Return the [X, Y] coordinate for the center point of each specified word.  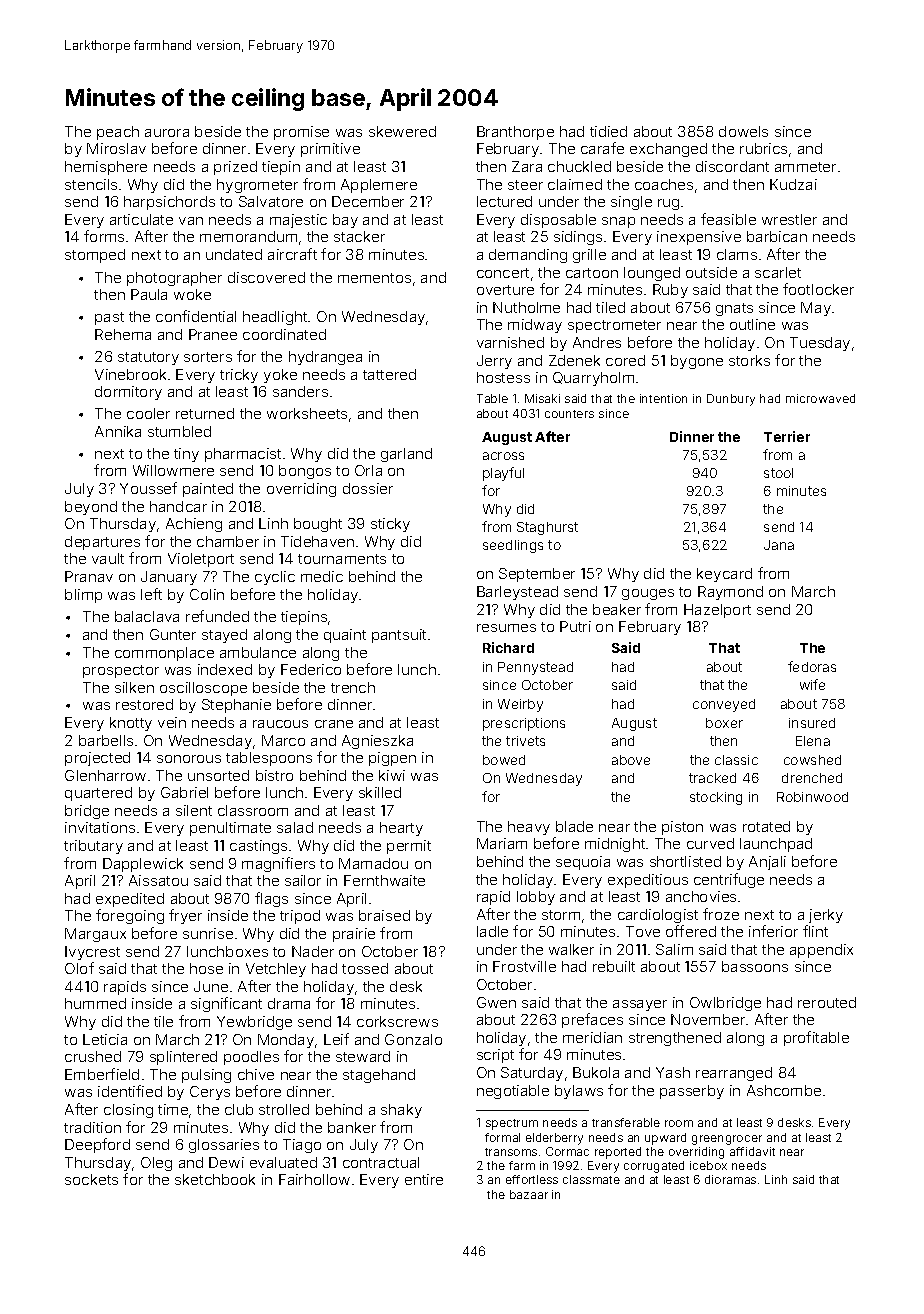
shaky [401, 1111]
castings [258, 847]
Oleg [156, 1164]
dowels [743, 131]
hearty [401, 829]
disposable [558, 221]
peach [118, 133]
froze [721, 914]
